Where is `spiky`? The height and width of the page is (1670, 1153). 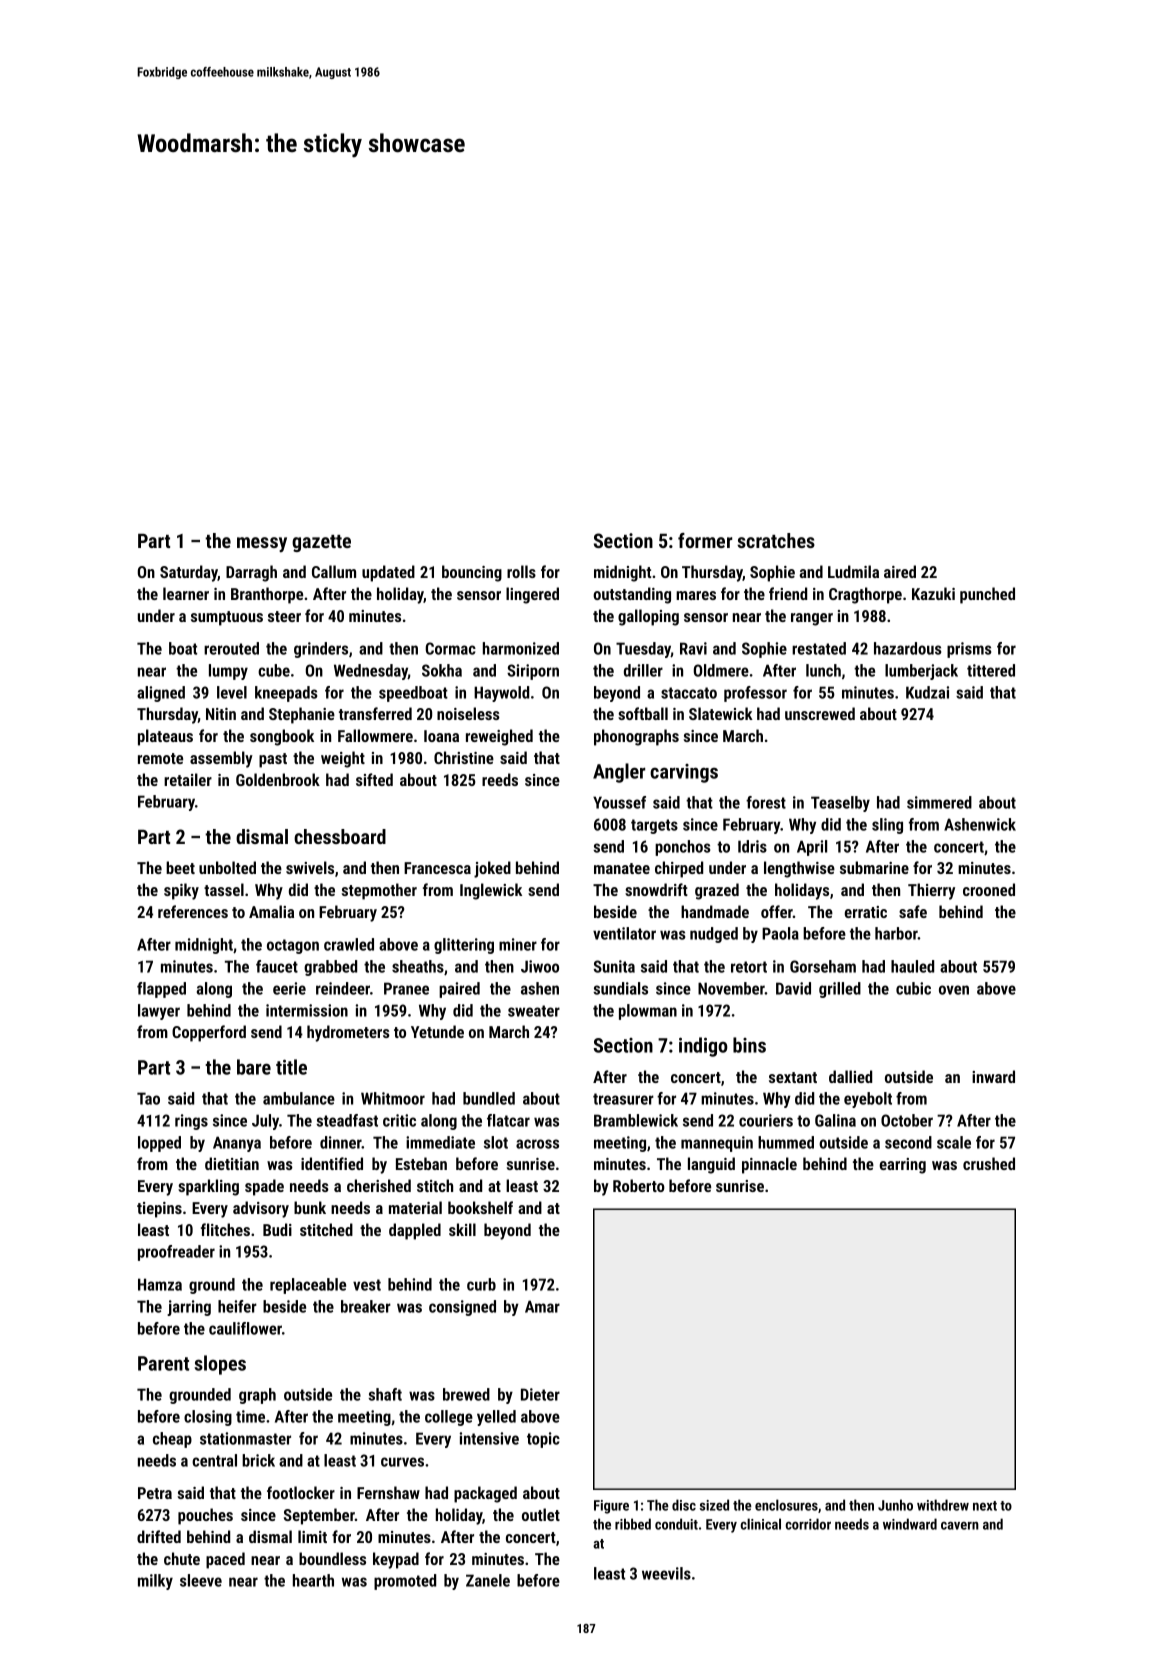 spiky is located at coordinates (181, 891).
